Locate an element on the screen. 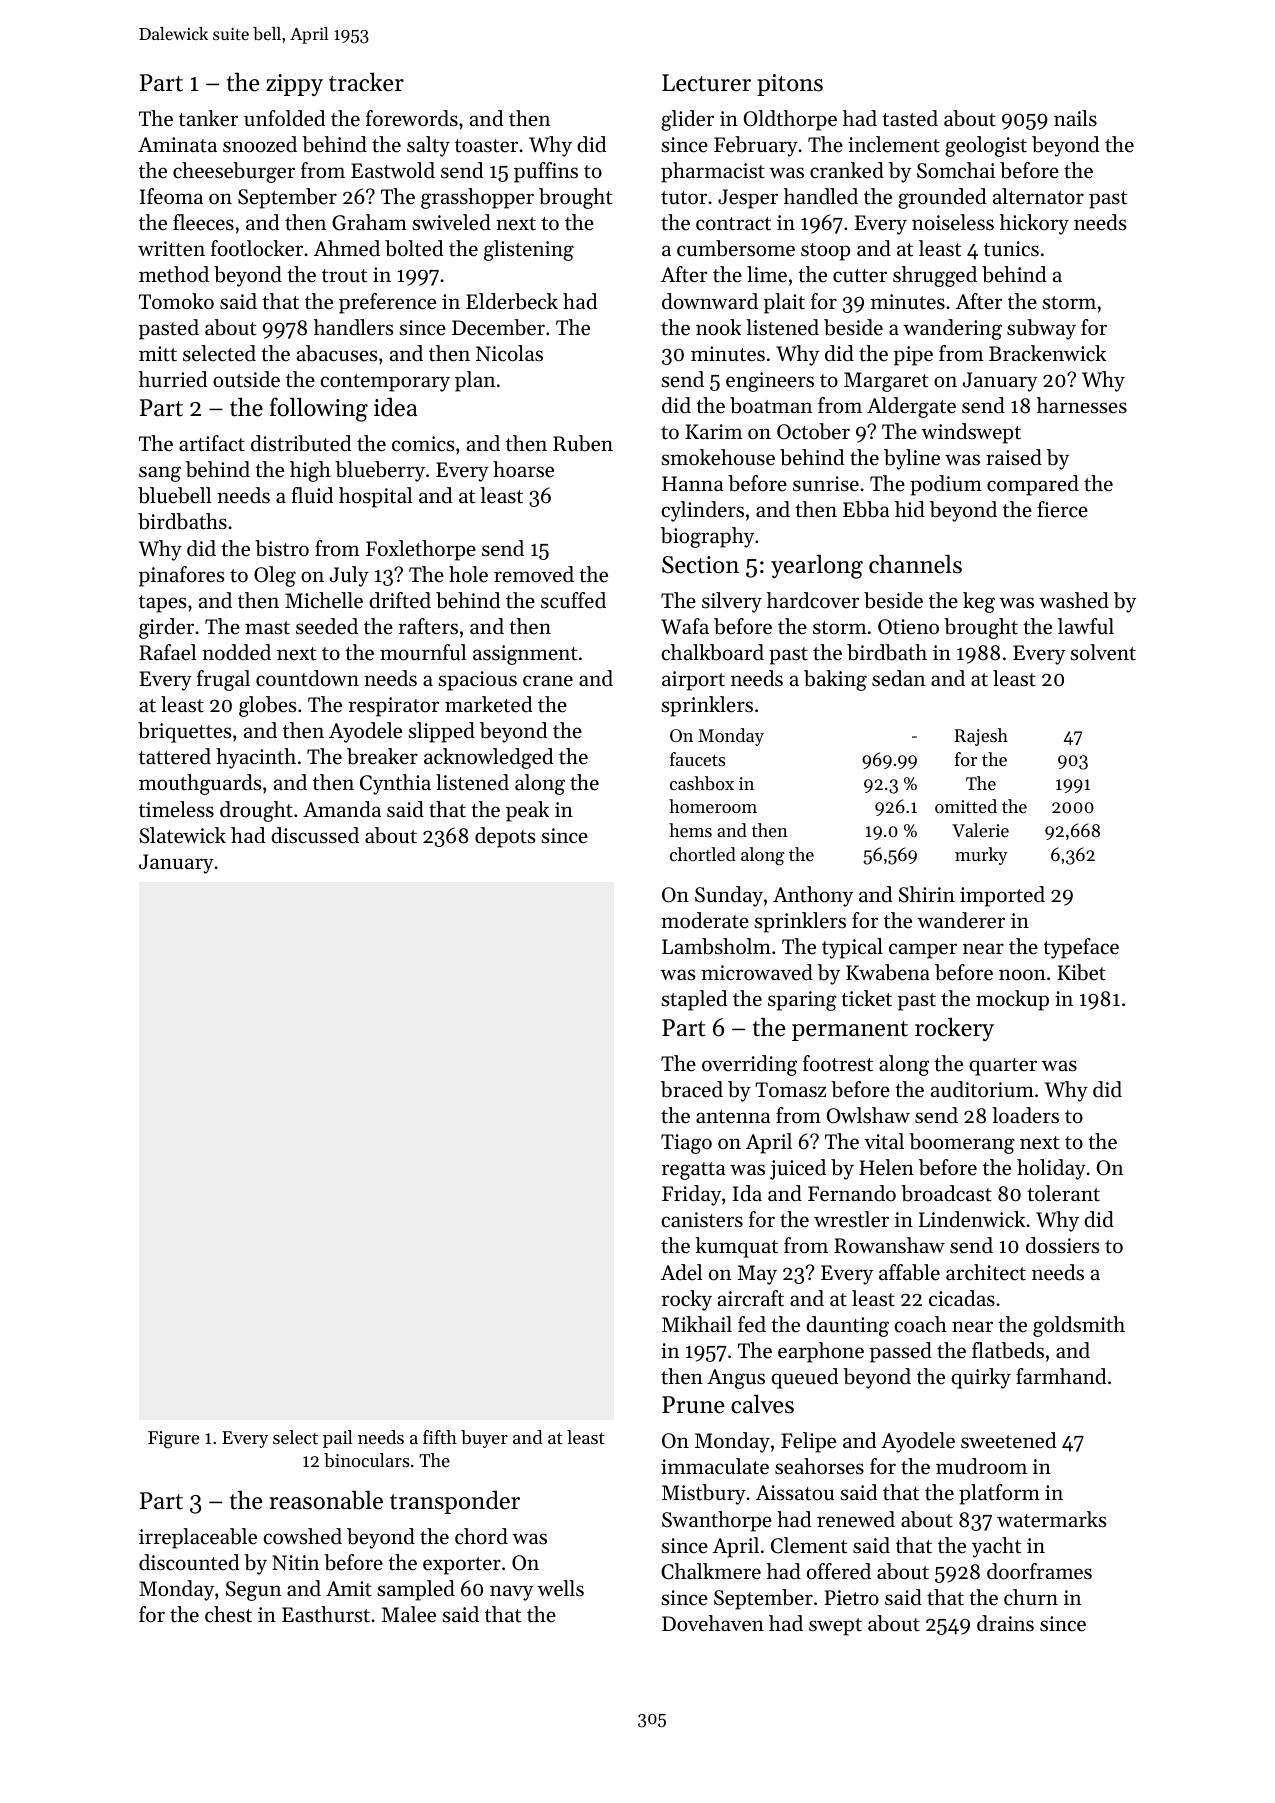 The height and width of the screenshot is (1803, 1275). braced is located at coordinates (692, 1089).
